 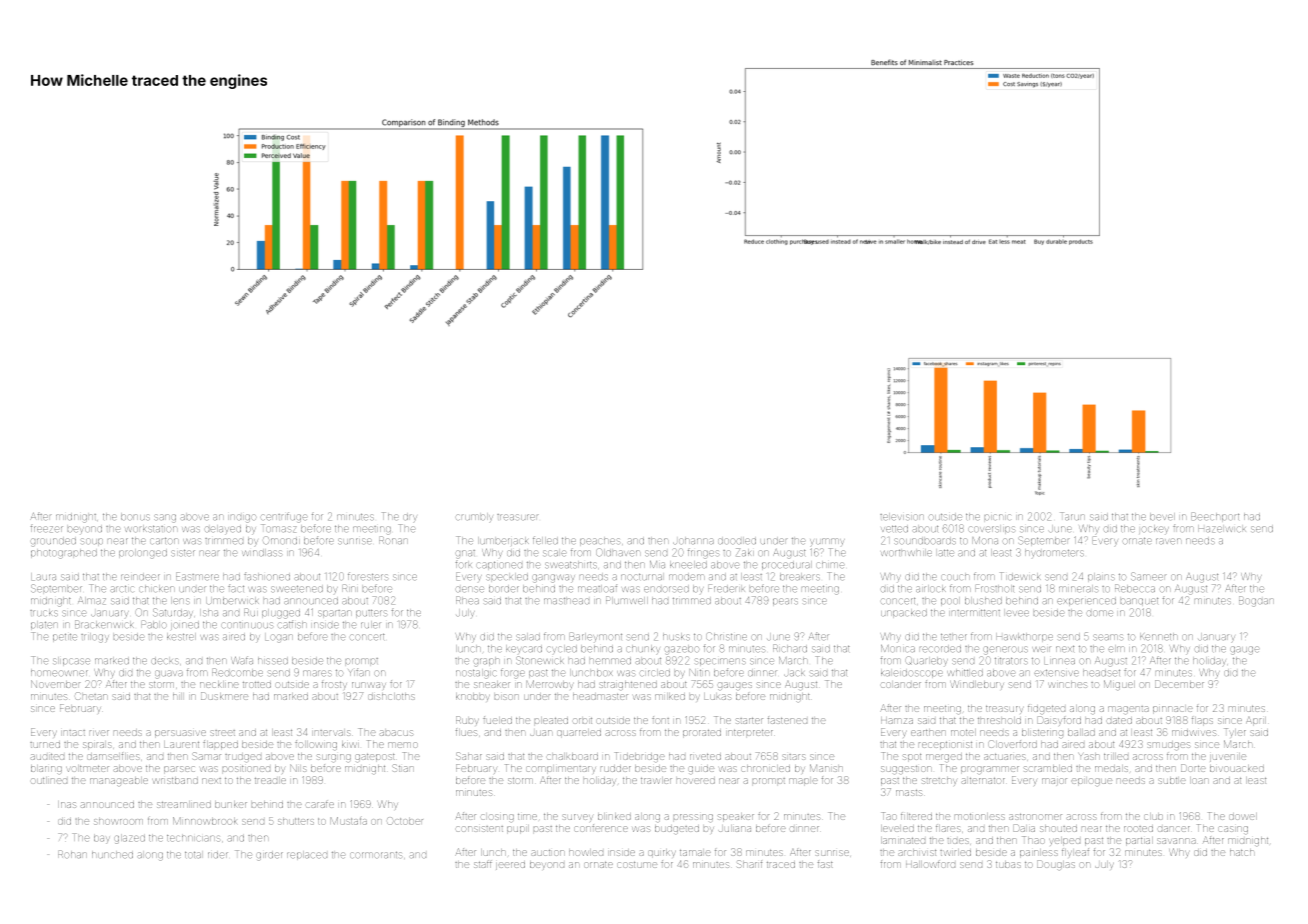 What do you see at coordinates (627, 600) in the document?
I see `Plumwell` at bounding box center [627, 600].
